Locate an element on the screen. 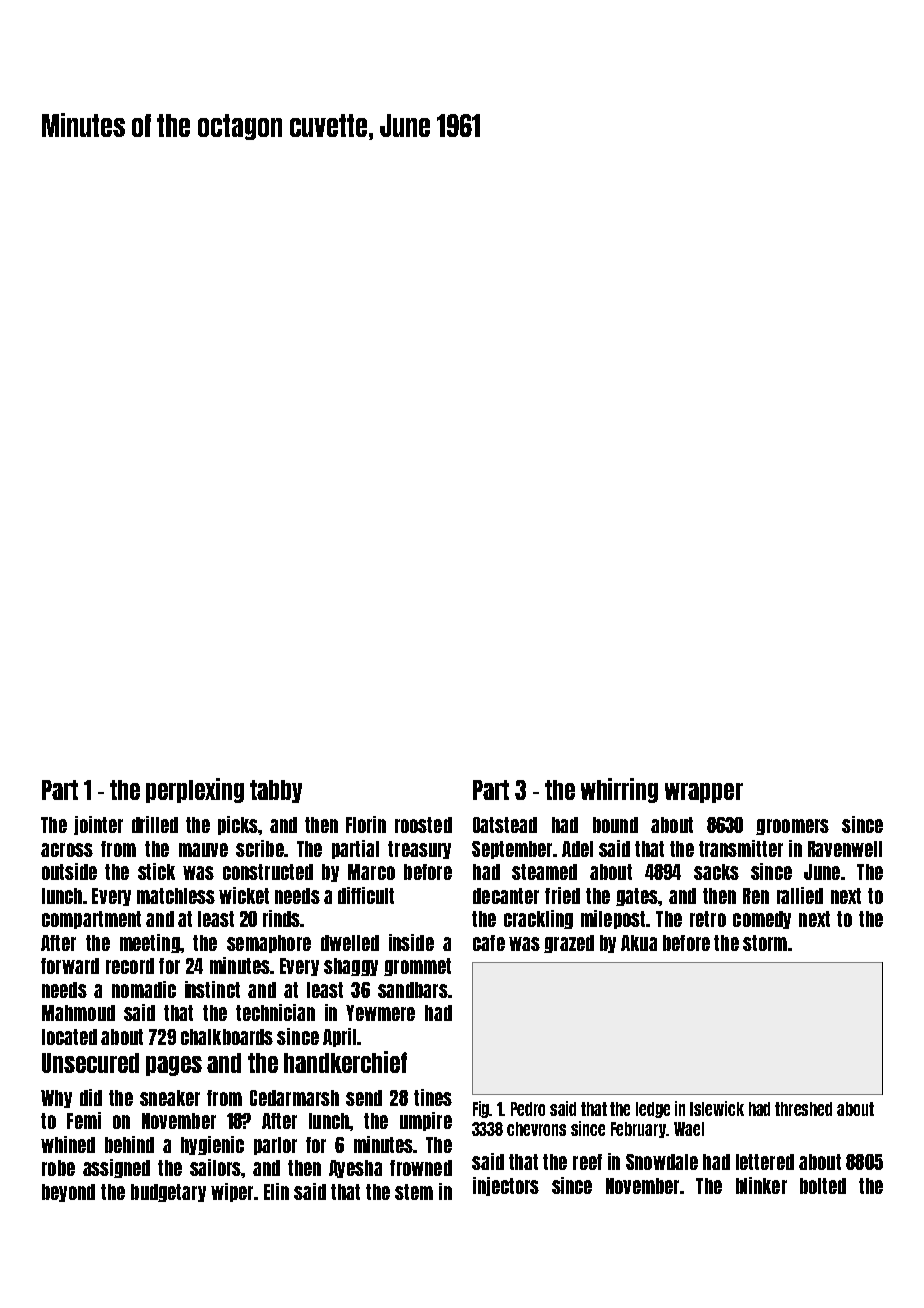  Oatstead is located at coordinates (505, 825).
